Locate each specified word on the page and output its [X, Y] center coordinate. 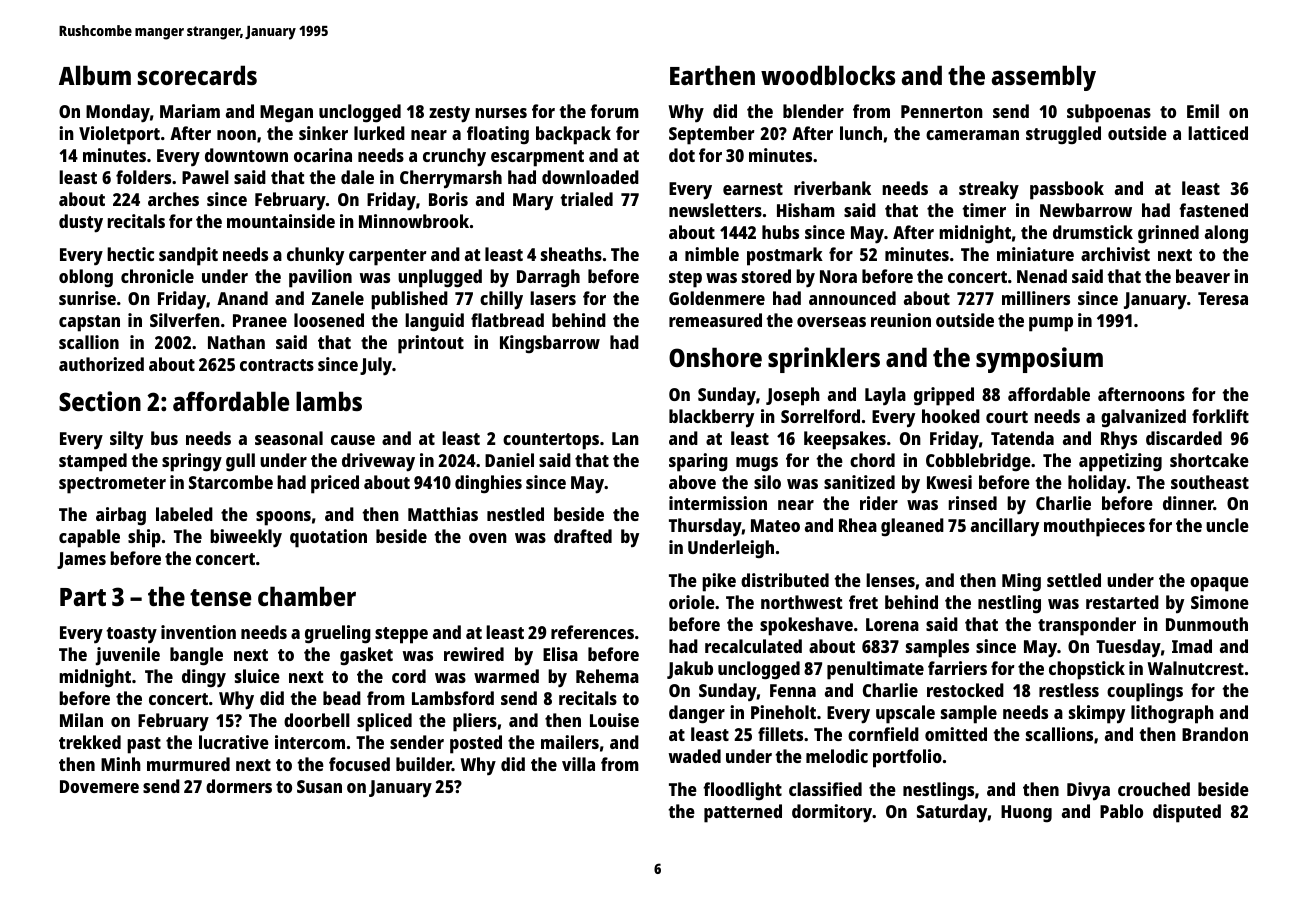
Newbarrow [1086, 210]
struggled [1063, 135]
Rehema [607, 676]
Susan [319, 786]
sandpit [188, 256]
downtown [246, 155]
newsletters [715, 210]
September [712, 135]
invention [198, 632]
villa [578, 764]
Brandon [1215, 734]
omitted [956, 734]
